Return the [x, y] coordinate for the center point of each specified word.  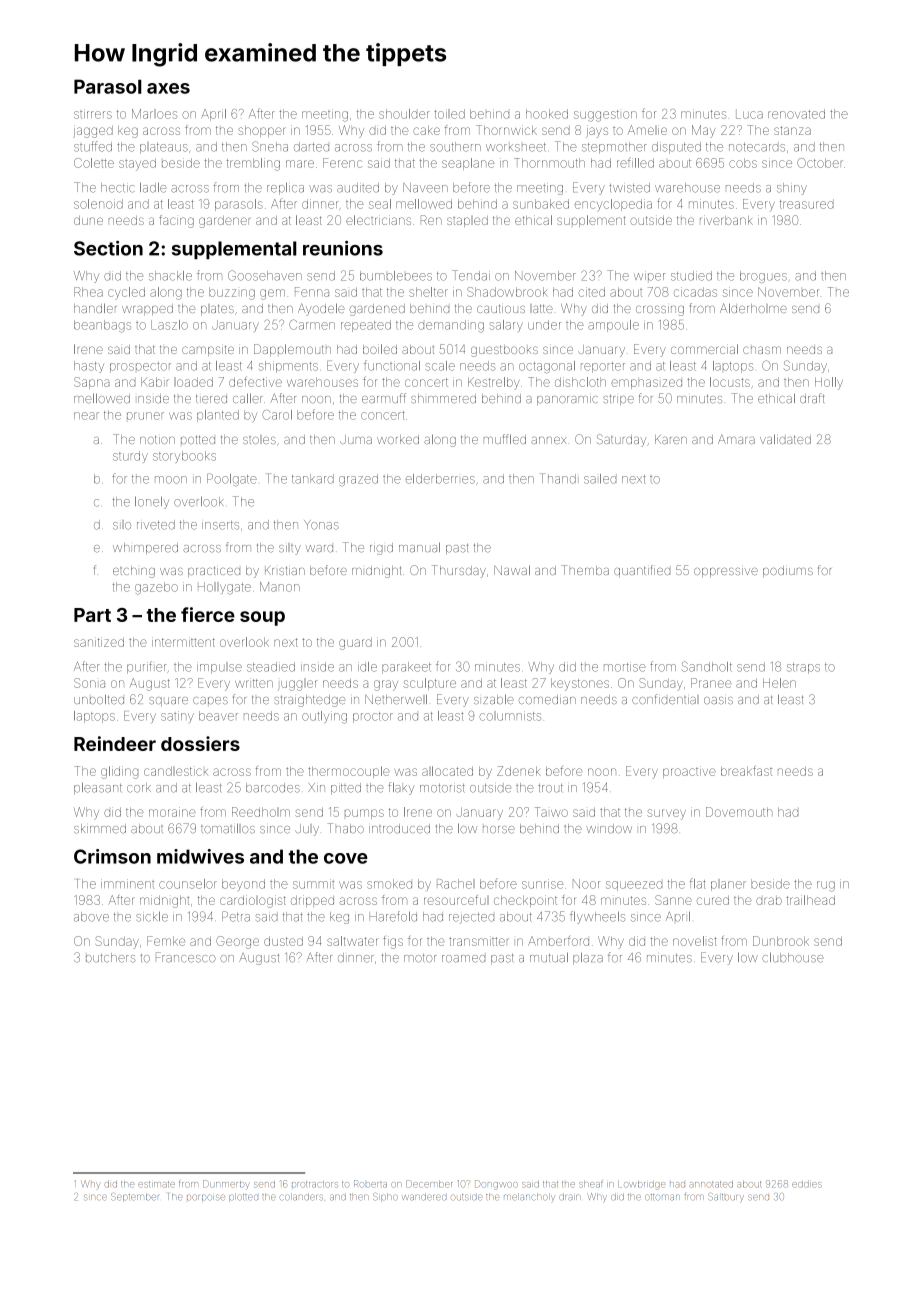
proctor [373, 717]
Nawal [512, 570]
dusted [283, 941]
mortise [625, 667]
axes [168, 88]
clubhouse [793, 957]
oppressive [726, 572]
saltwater [352, 941]
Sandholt [707, 666]
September [135, 1197]
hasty [89, 367]
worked [398, 439]
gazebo [156, 588]
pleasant [98, 788]
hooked [547, 114]
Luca [749, 115]
